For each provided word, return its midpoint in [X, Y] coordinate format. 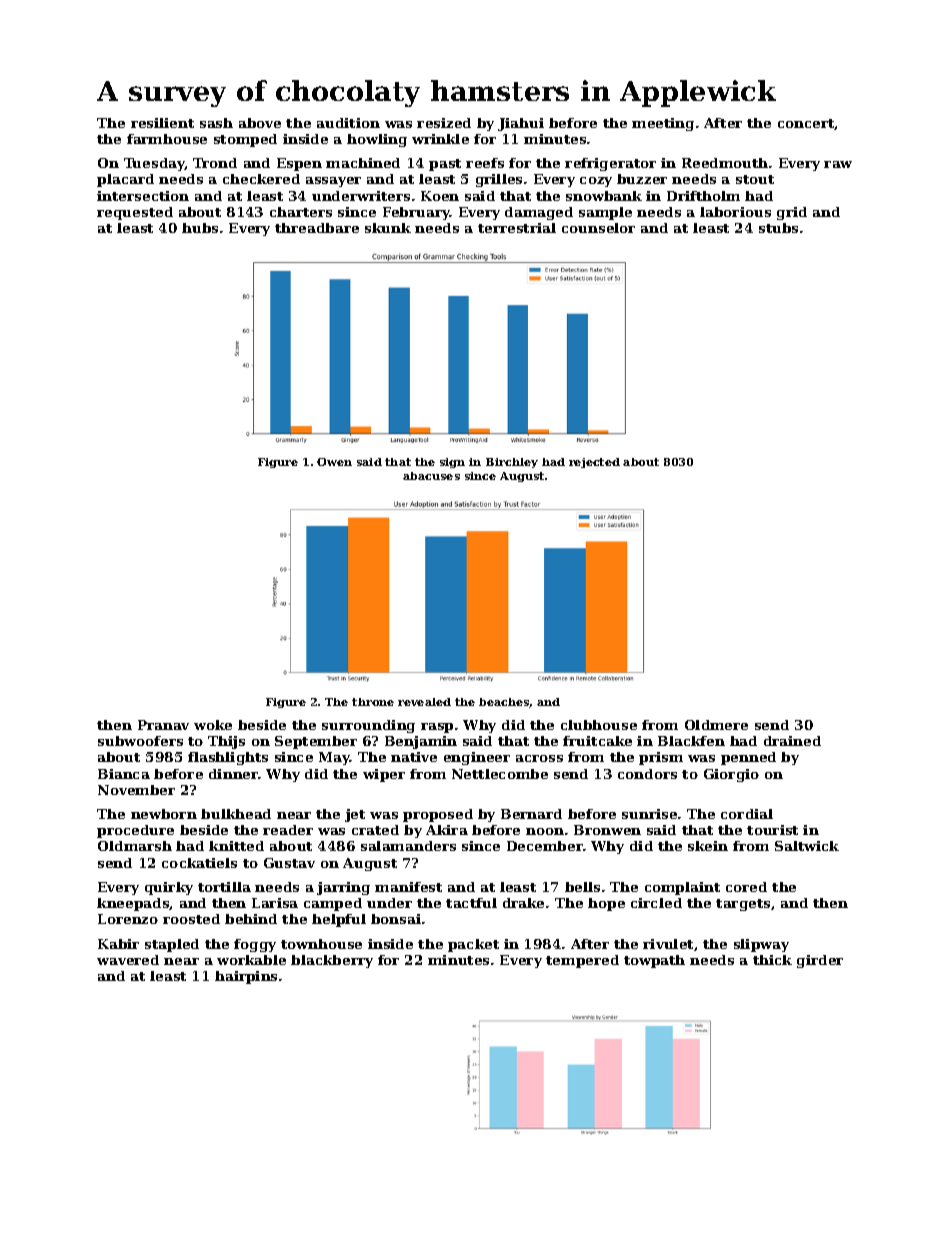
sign [452, 463]
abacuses [431, 476]
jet [355, 815]
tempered [582, 961]
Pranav [163, 725]
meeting [663, 124]
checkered [261, 179]
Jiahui [521, 124]
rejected [594, 463]
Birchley [512, 463]
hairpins [246, 977]
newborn [164, 814]
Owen [334, 462]
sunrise [649, 814]
